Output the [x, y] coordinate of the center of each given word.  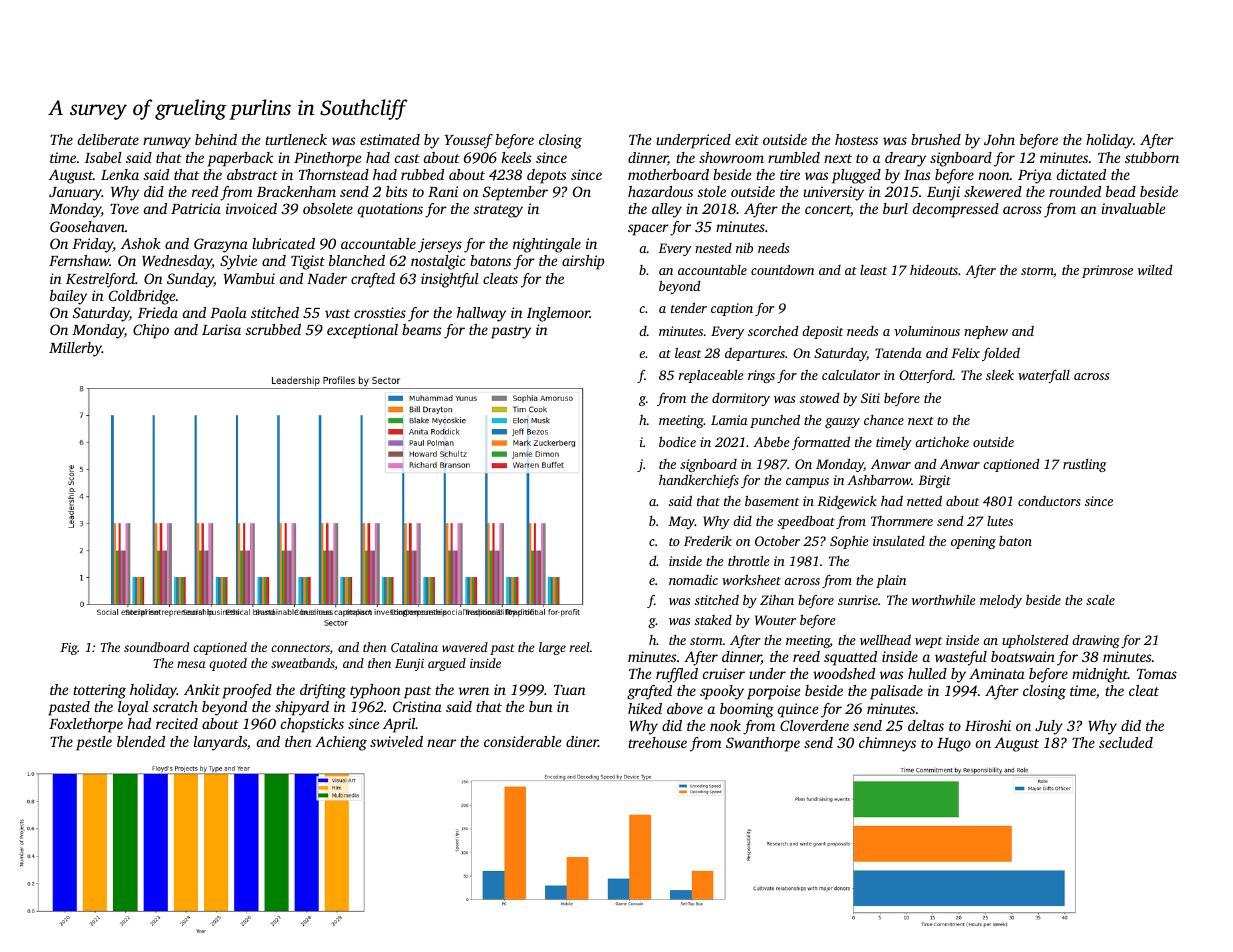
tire [790, 174]
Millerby [75, 349]
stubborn [1152, 157]
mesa [191, 664]
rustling [1085, 465]
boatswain [1023, 656]
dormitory [741, 399]
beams [421, 329]
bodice [677, 441]
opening [973, 542]
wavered [465, 647]
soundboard [156, 647]
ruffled [677, 675]
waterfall [1044, 376]
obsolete [328, 208]
